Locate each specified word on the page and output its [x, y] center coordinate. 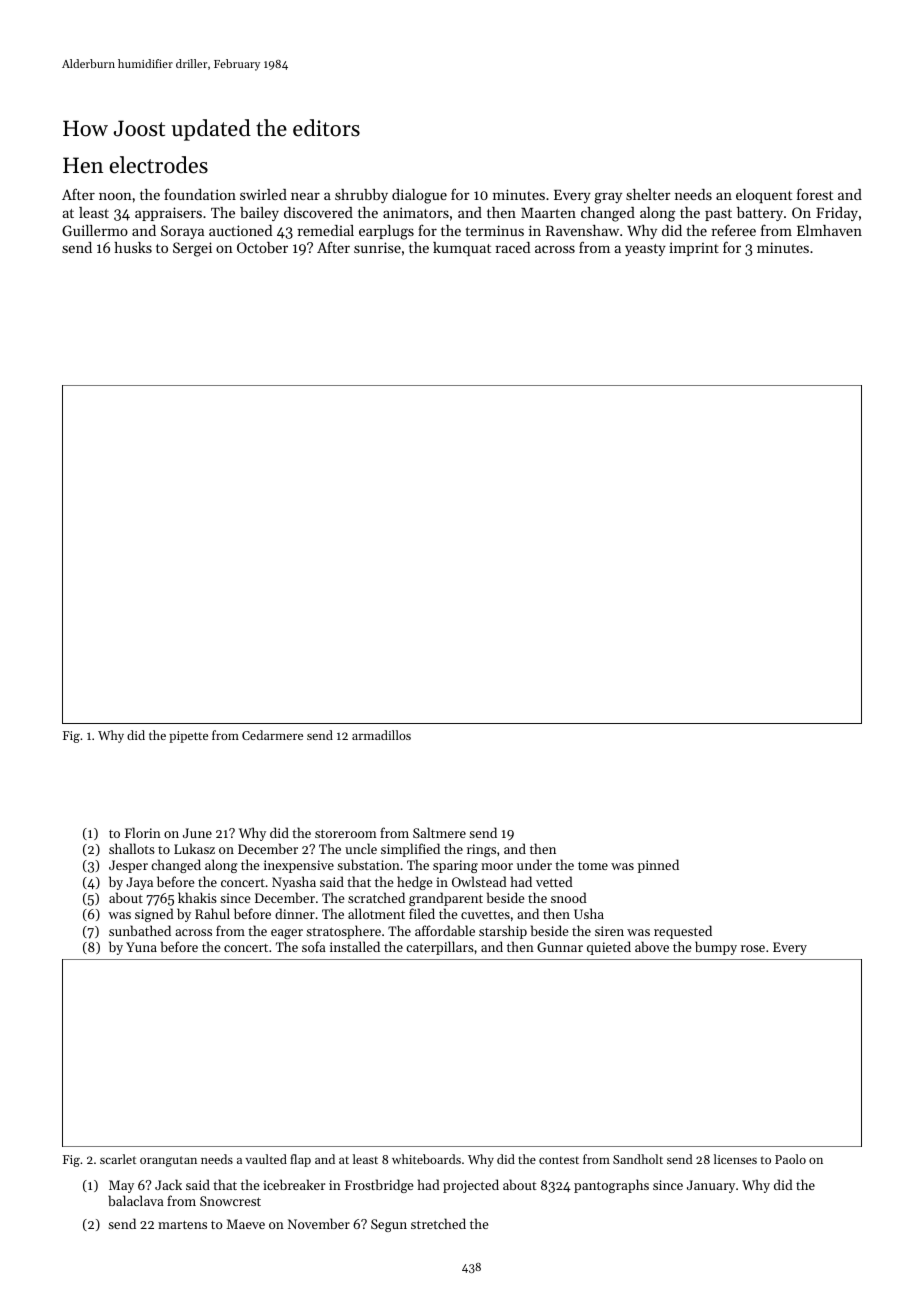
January [711, 1186]
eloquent [764, 196]
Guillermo [95, 230]
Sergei [192, 249]
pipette [188, 737]
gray [608, 198]
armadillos [381, 735]
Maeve [246, 1224]
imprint [694, 249]
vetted [554, 881]
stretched [438, 1223]
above [652, 946]
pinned [658, 866]
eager [287, 934]
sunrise [377, 247]
